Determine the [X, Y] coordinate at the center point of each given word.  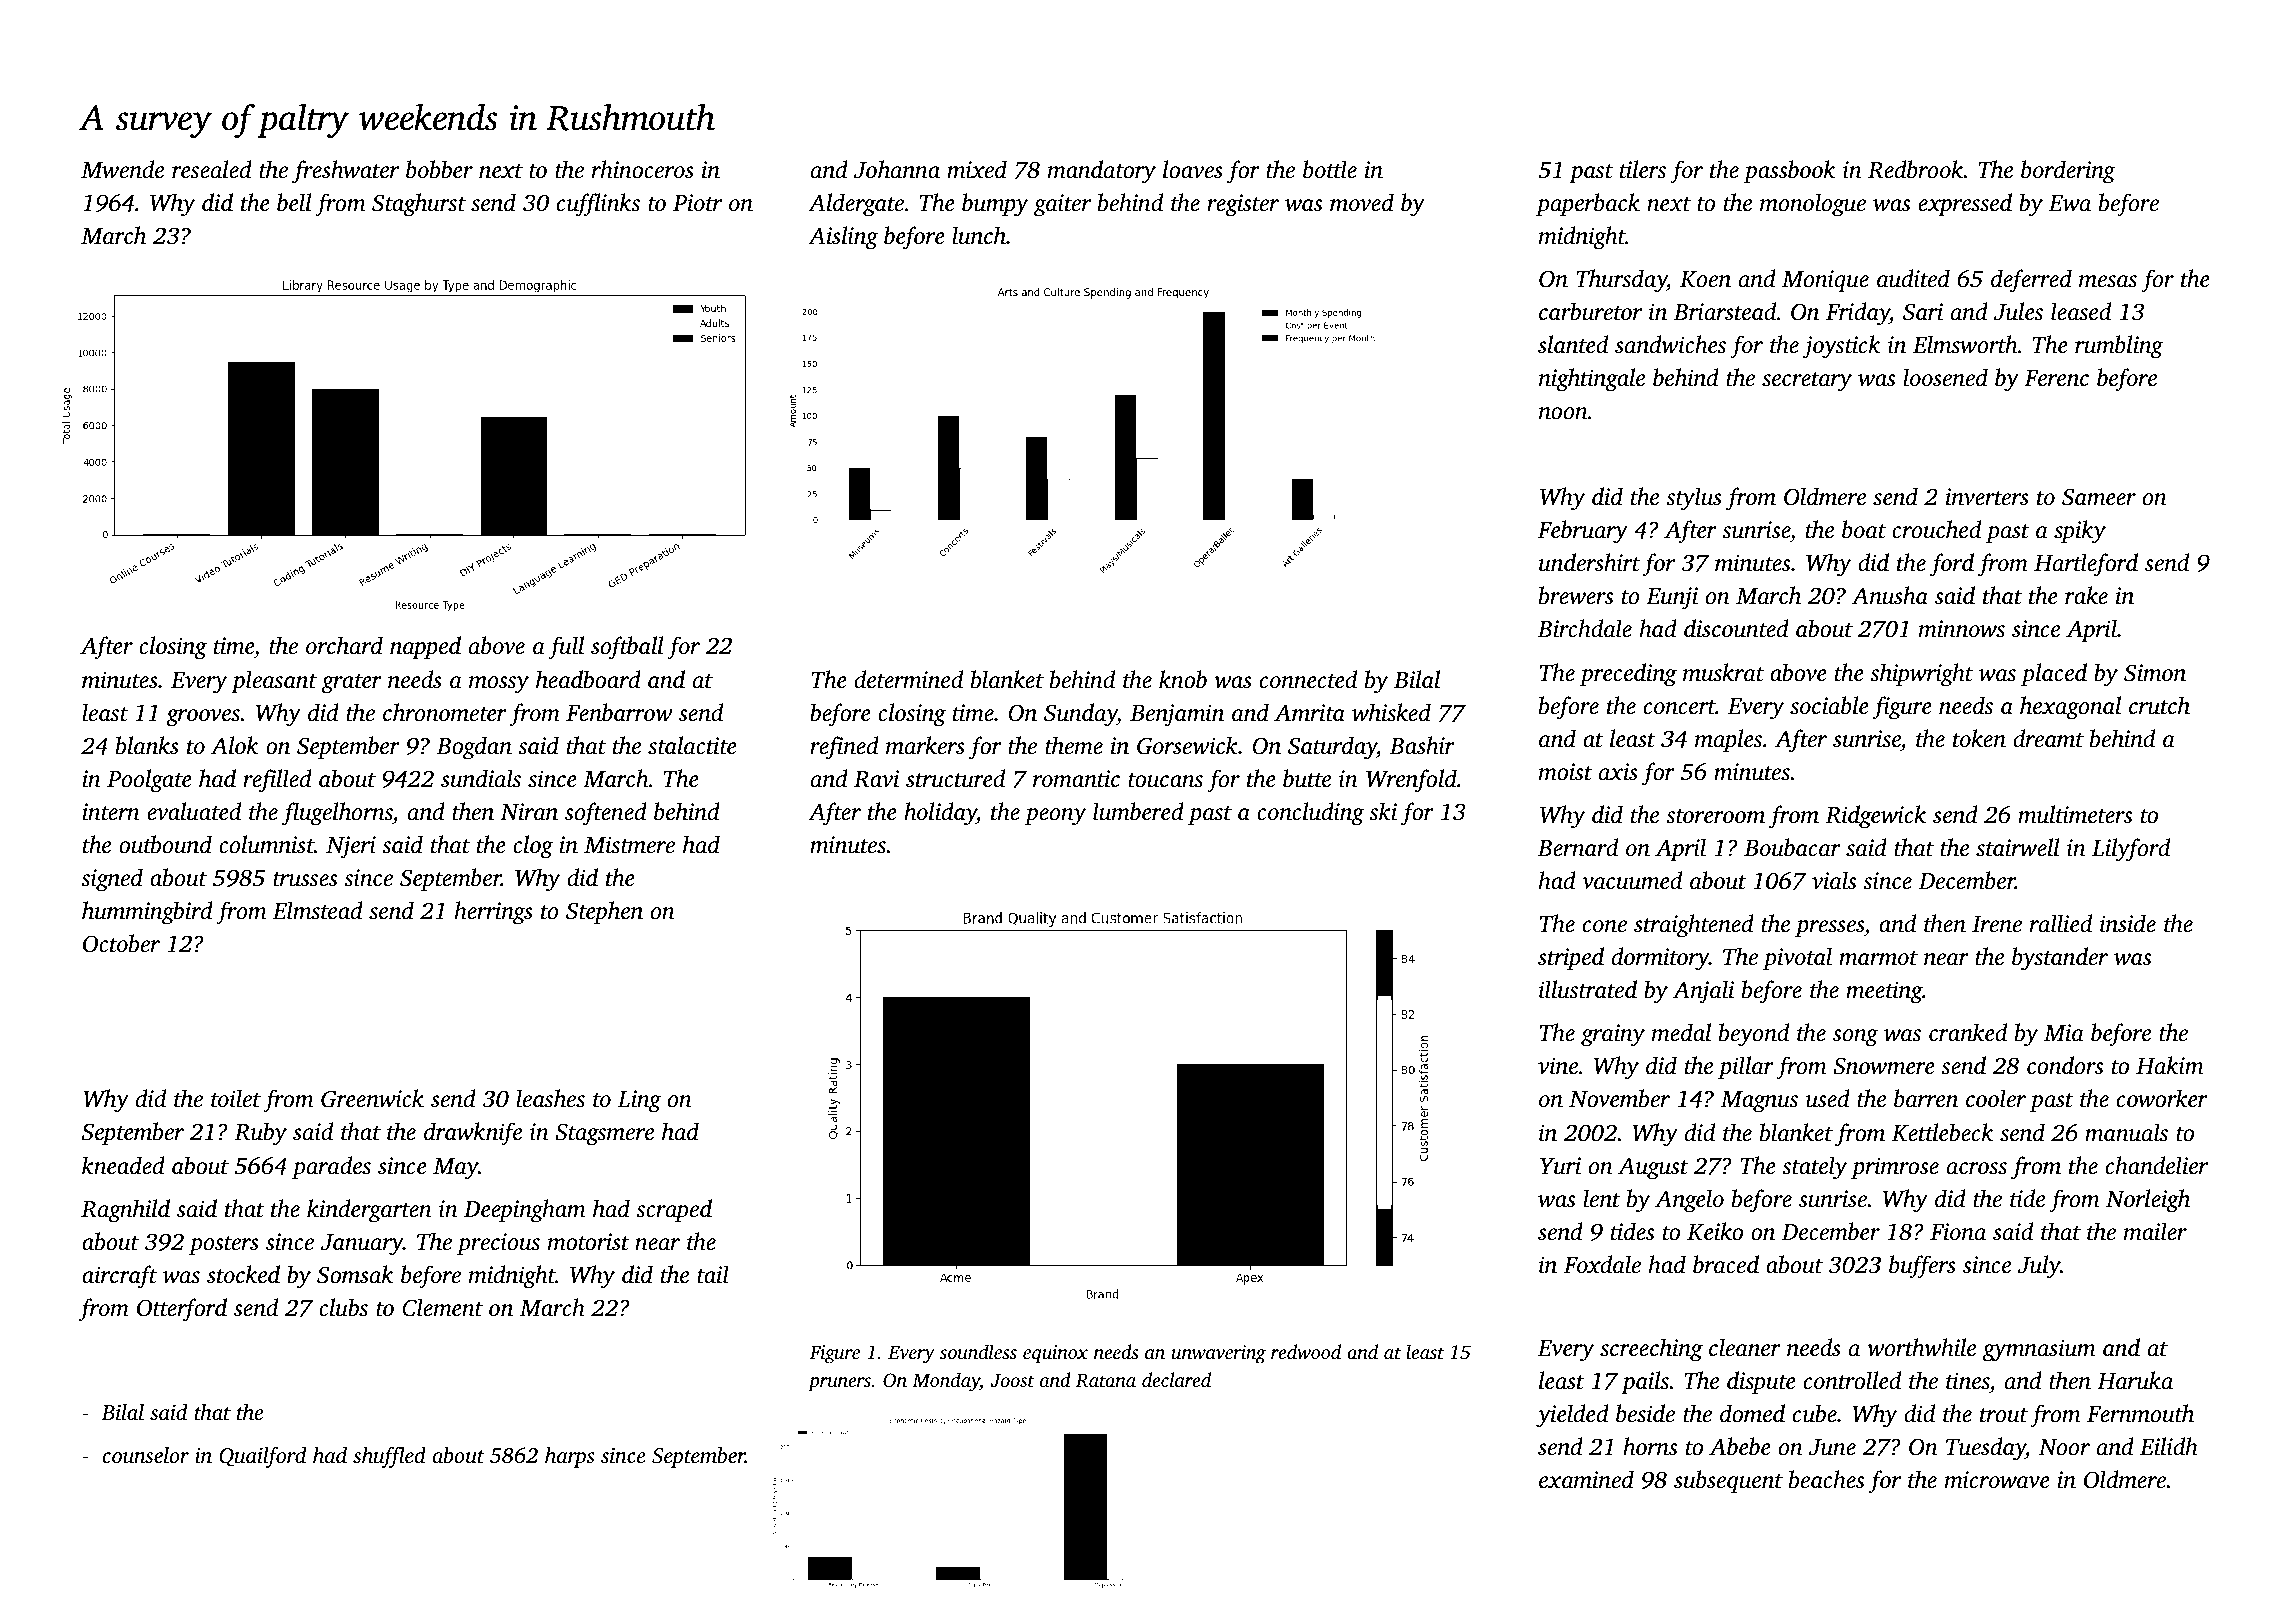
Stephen [604, 912]
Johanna [897, 169]
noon [1563, 413]
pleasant [274, 681]
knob [1183, 679]
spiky [2080, 532]
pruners [839, 1384]
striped [1571, 958]
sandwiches [1670, 344]
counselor [145, 1455]
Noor [2064, 1447]
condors [2065, 1065]
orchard [344, 645]
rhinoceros [643, 169]
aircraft [119, 1277]
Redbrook [1915, 169]
